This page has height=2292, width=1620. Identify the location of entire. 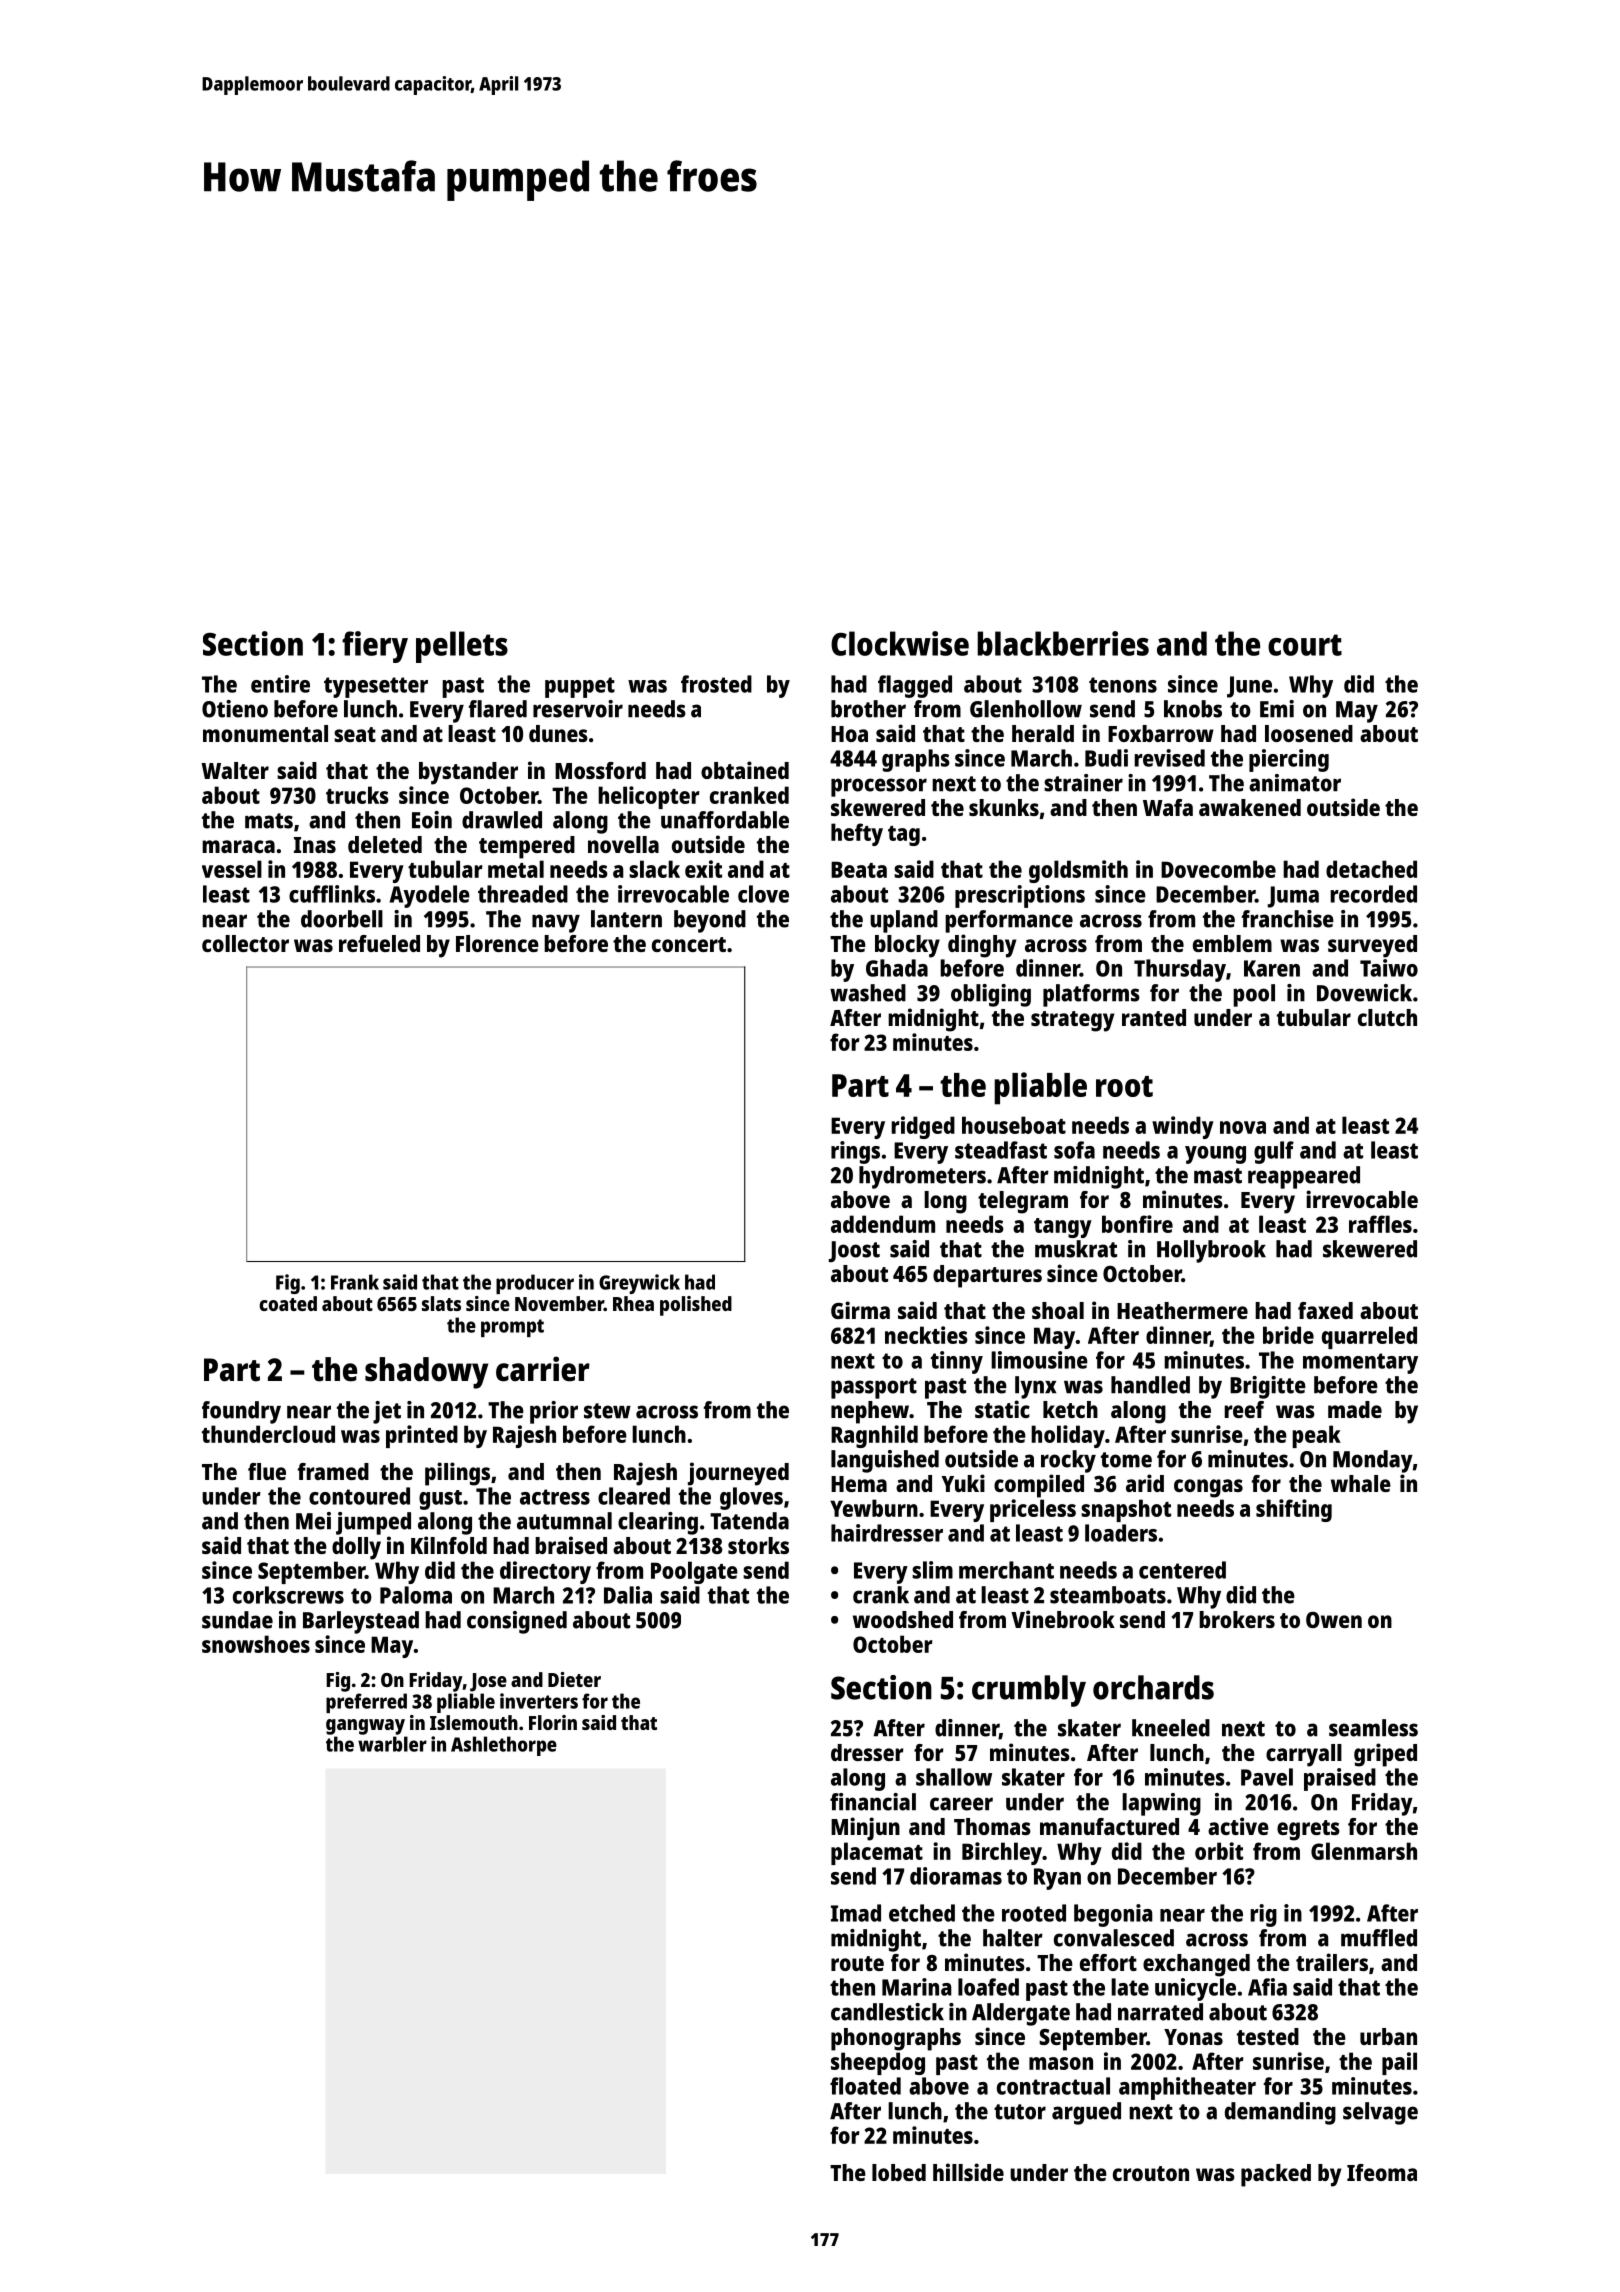
(280, 684).
